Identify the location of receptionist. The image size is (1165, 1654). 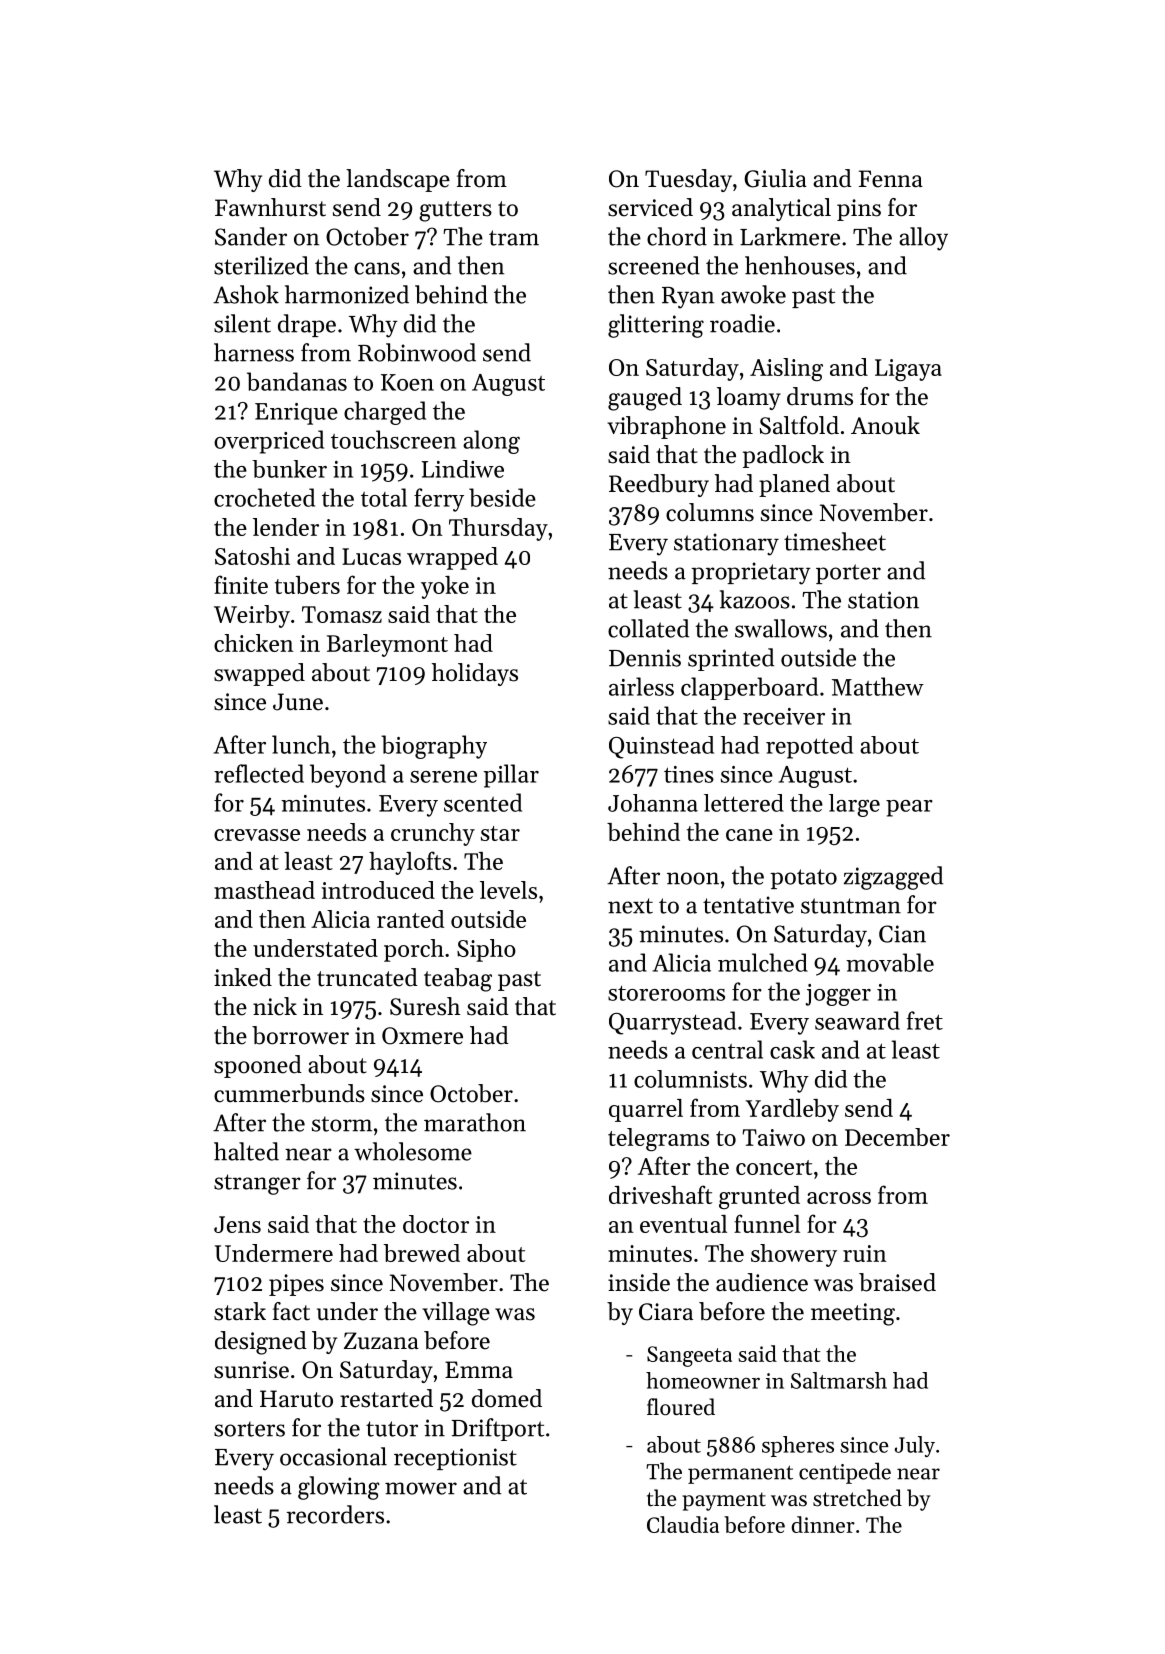
(455, 1459).
